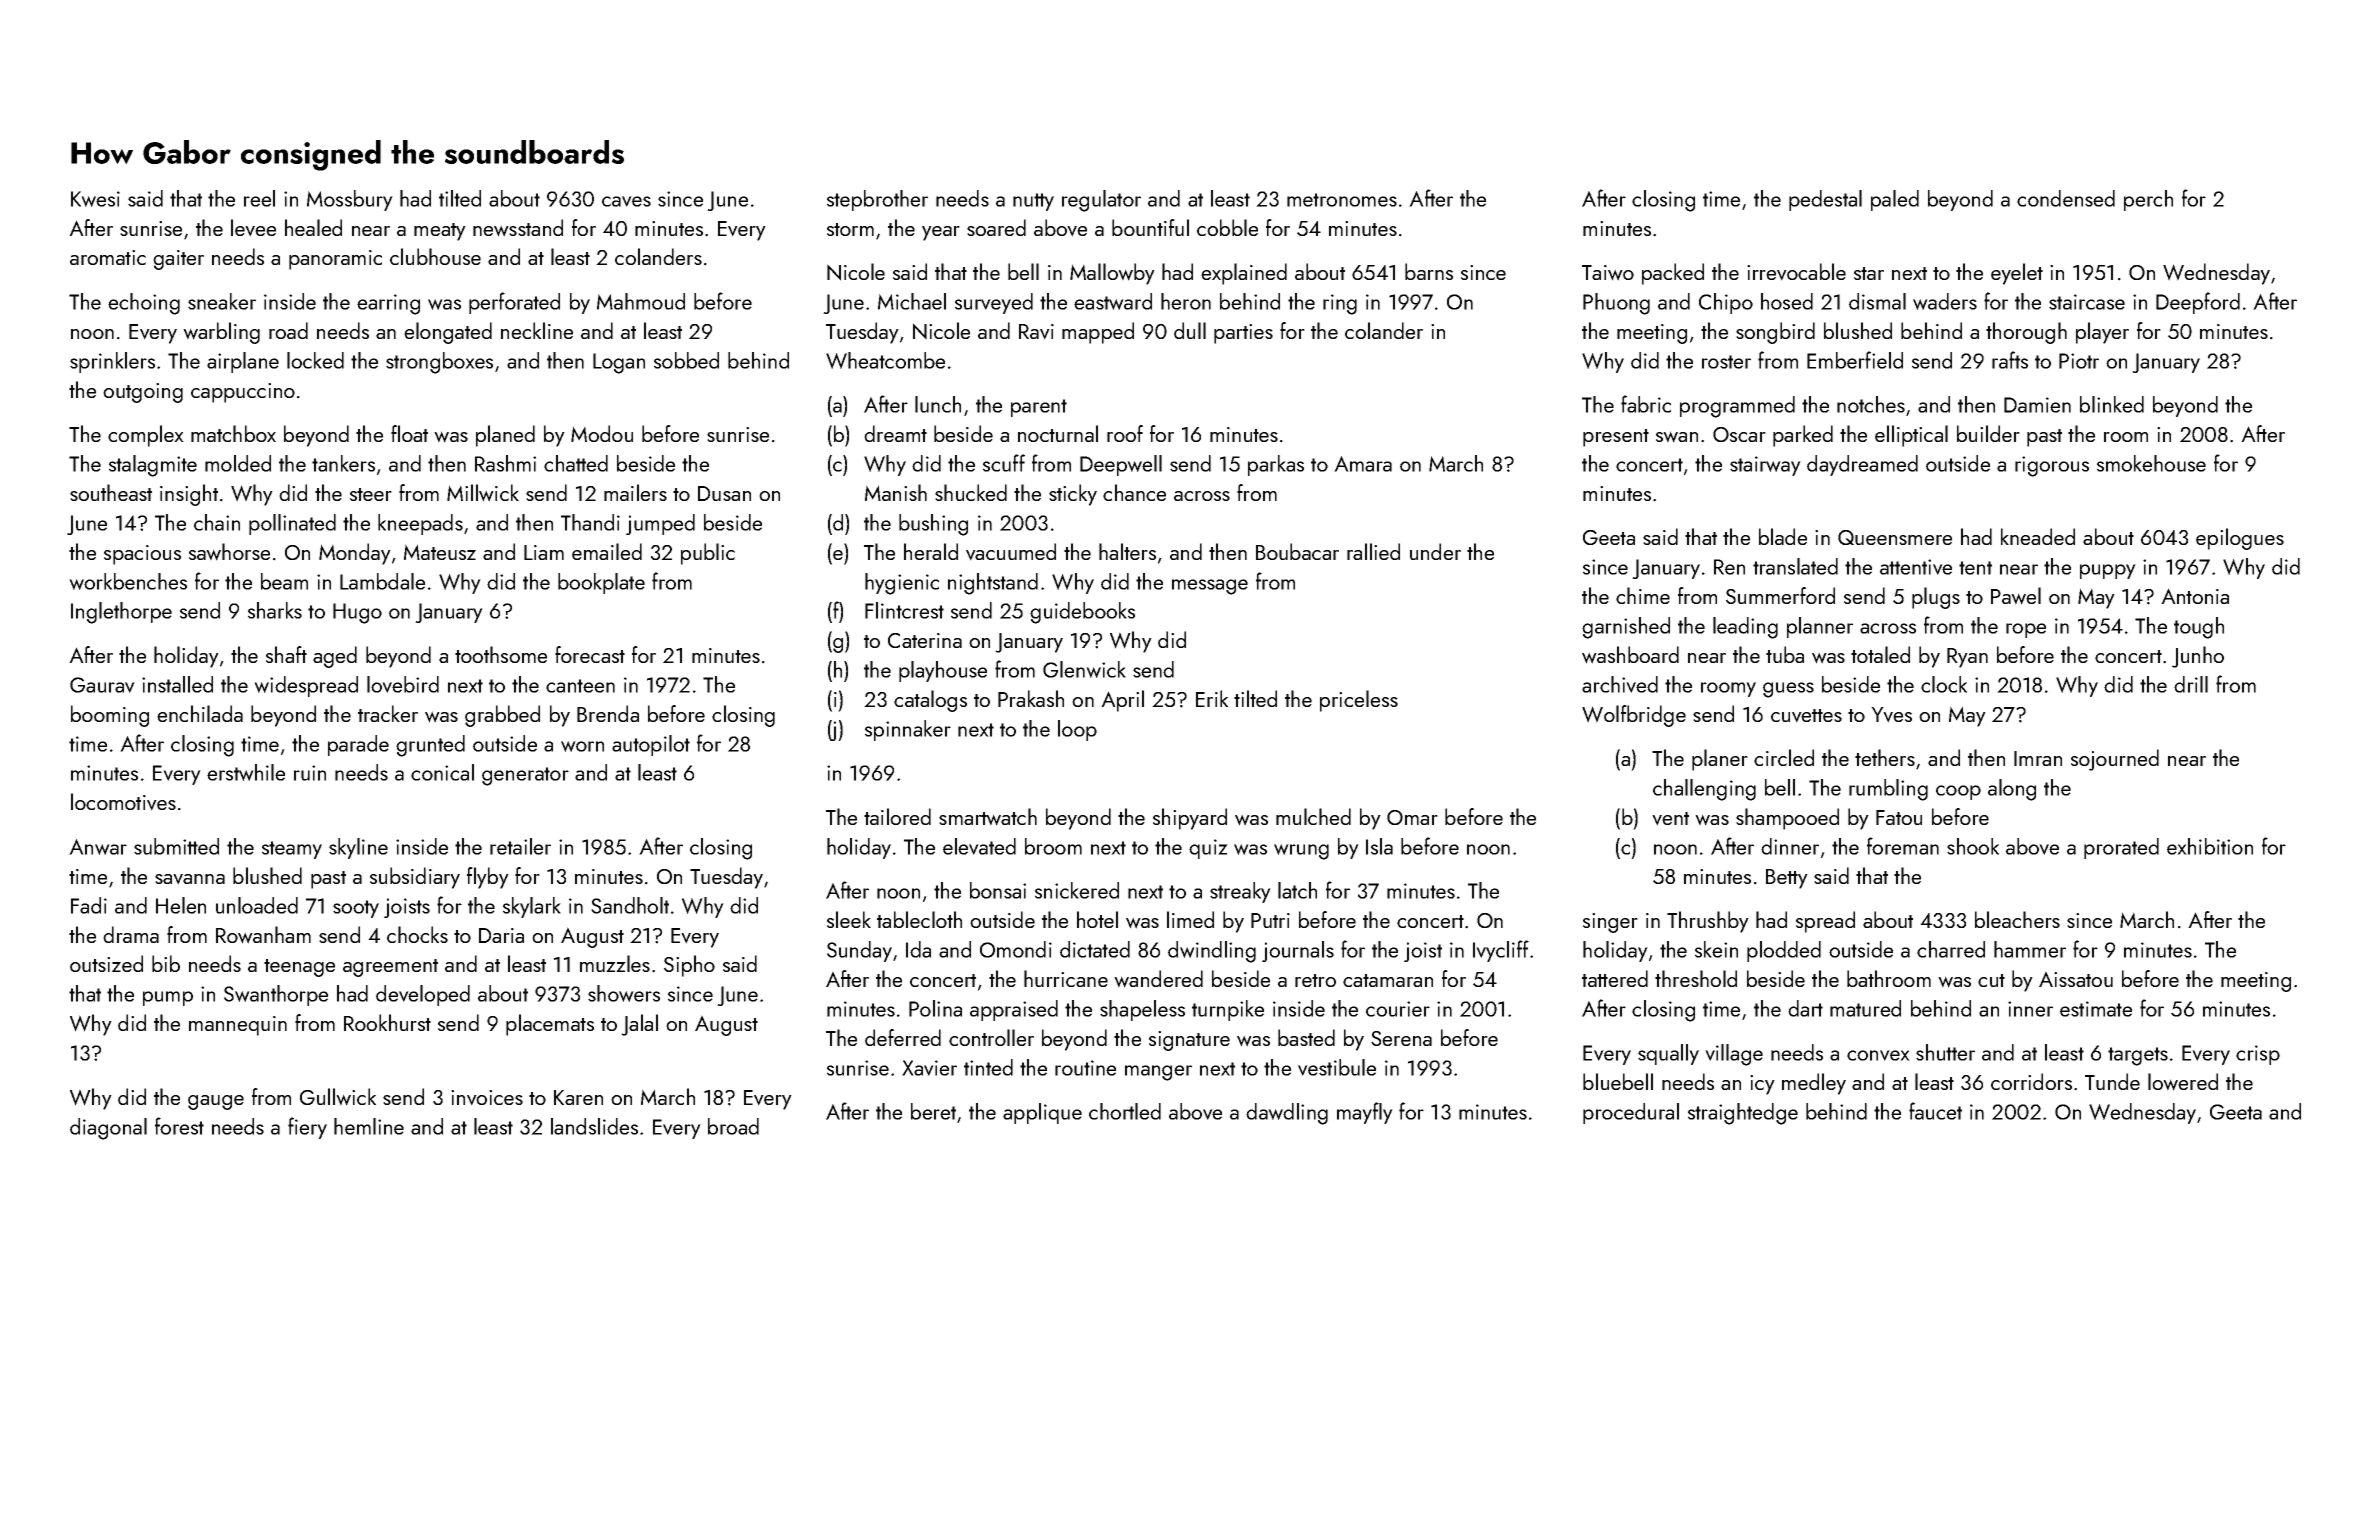  What do you see at coordinates (1287, 1114) in the screenshot?
I see `dawdling` at bounding box center [1287, 1114].
